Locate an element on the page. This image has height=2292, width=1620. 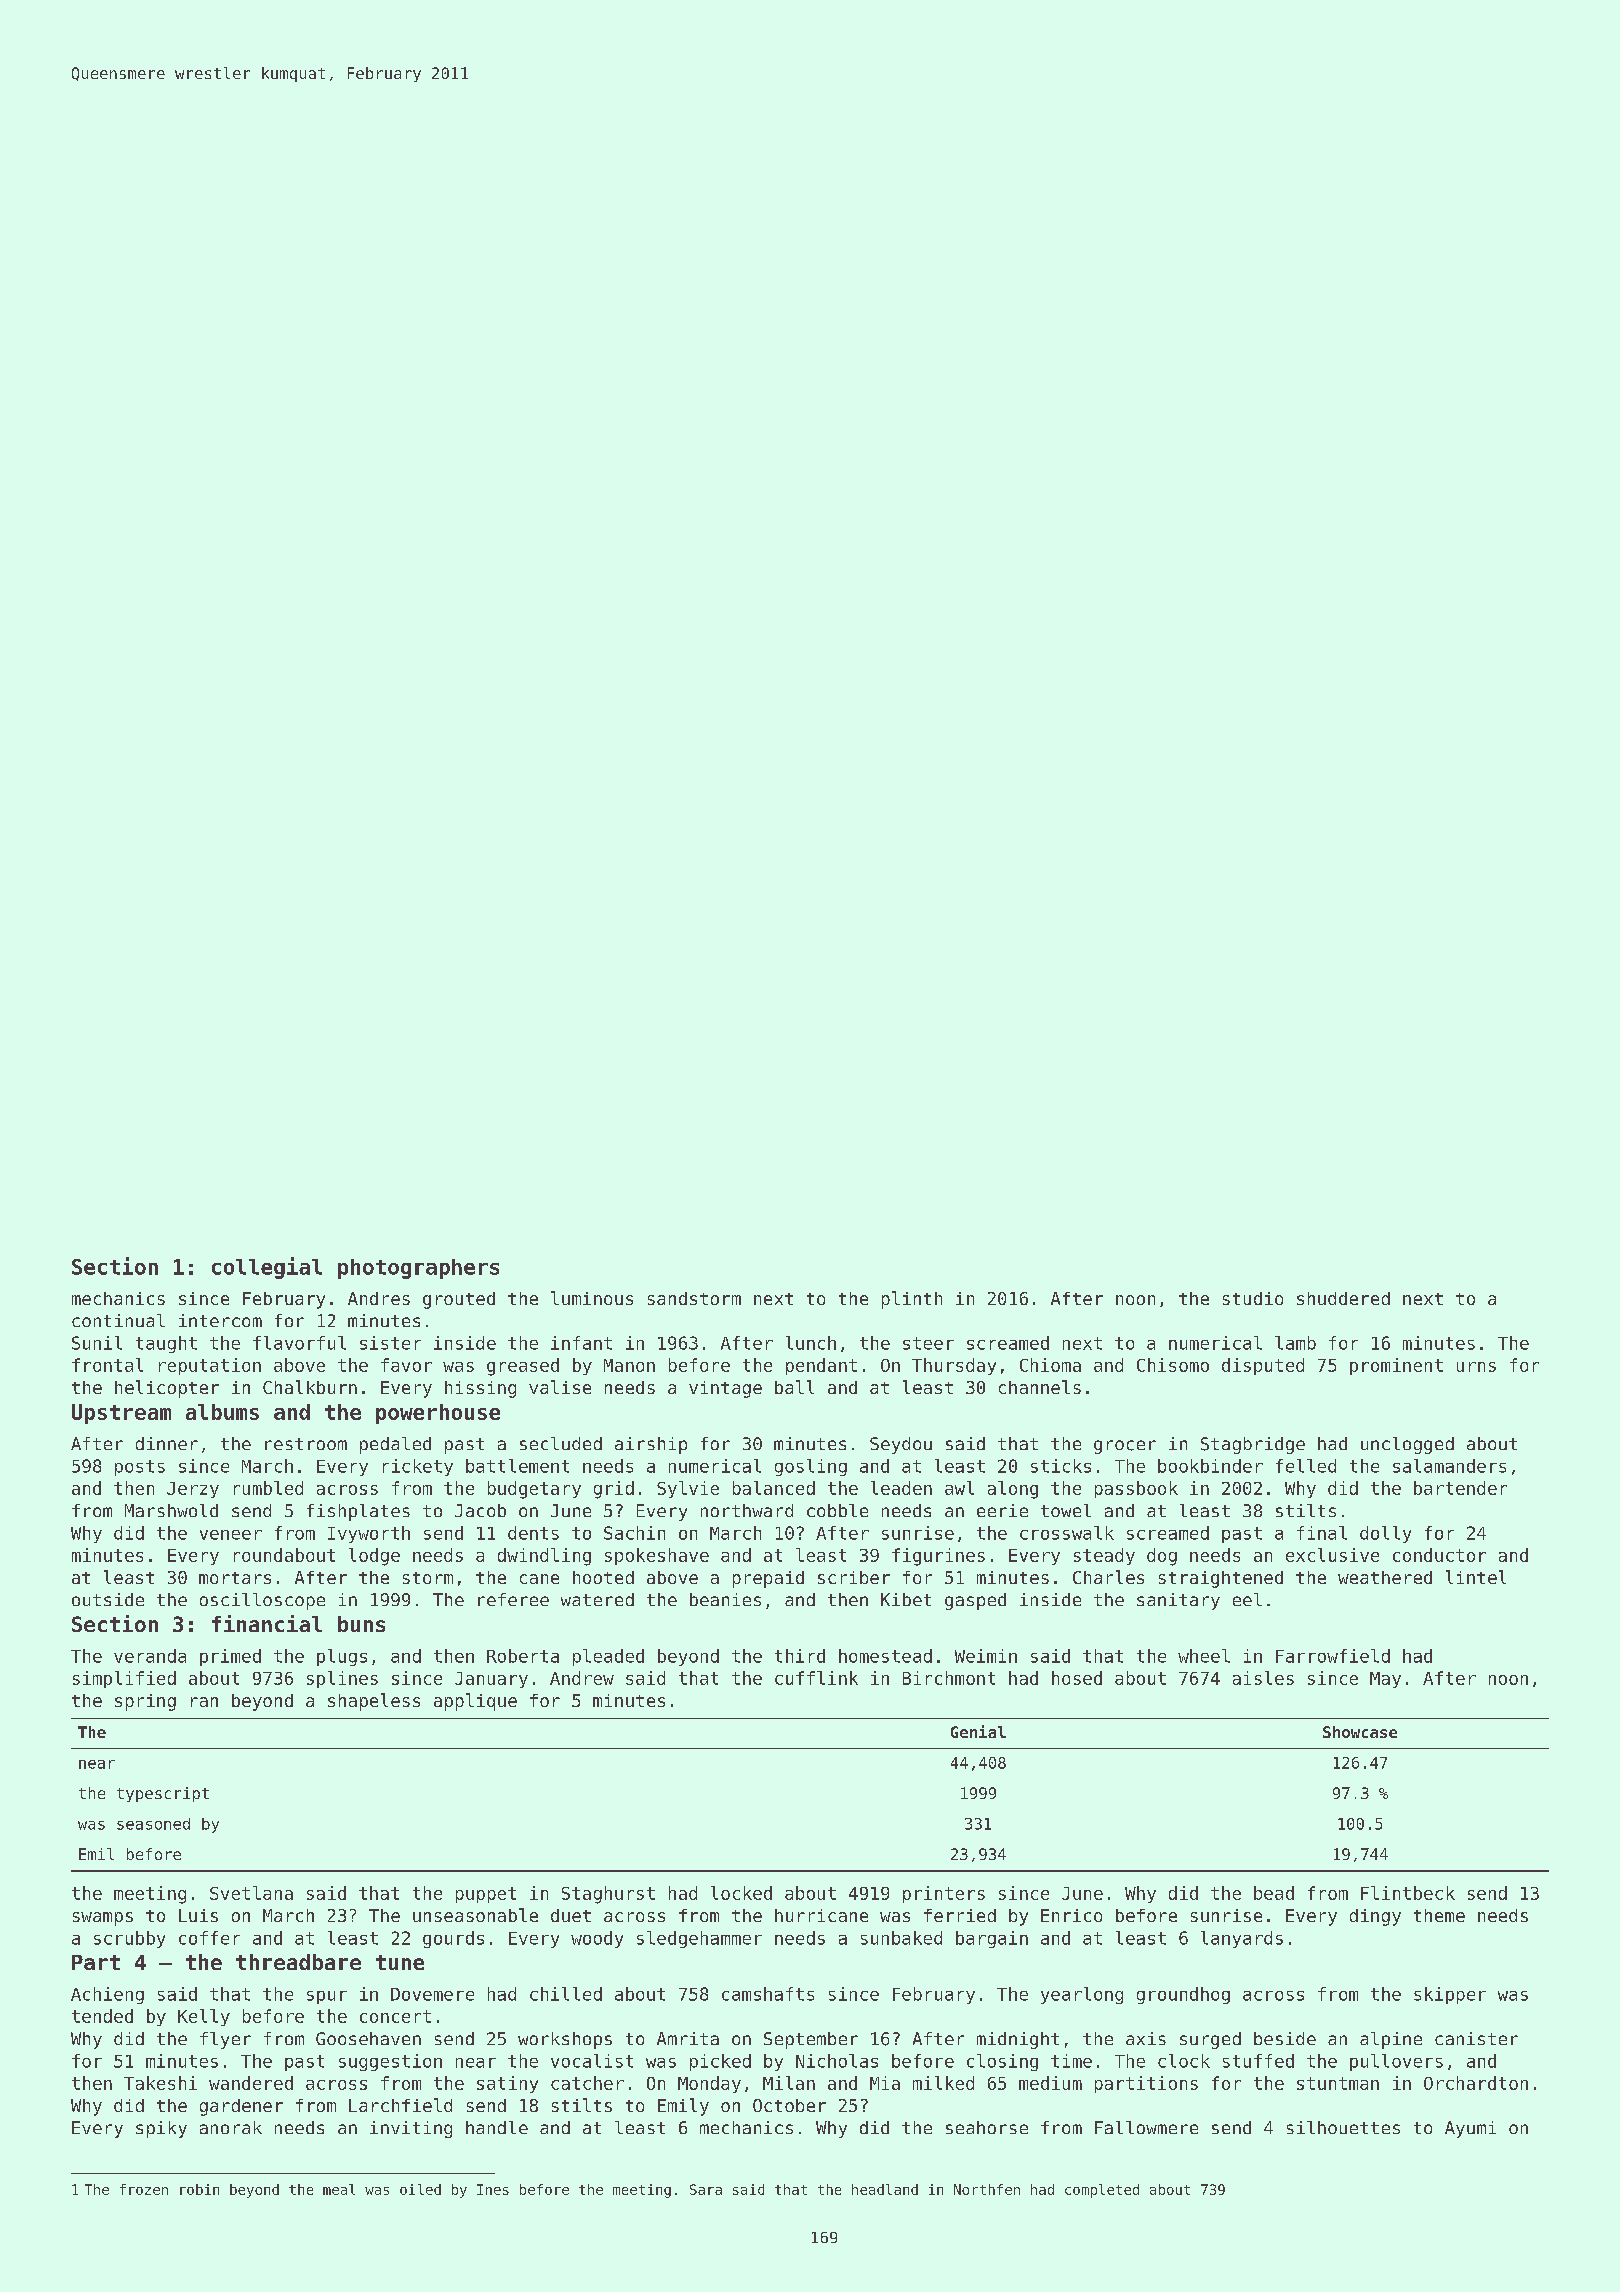
northward is located at coordinates (747, 1510).
